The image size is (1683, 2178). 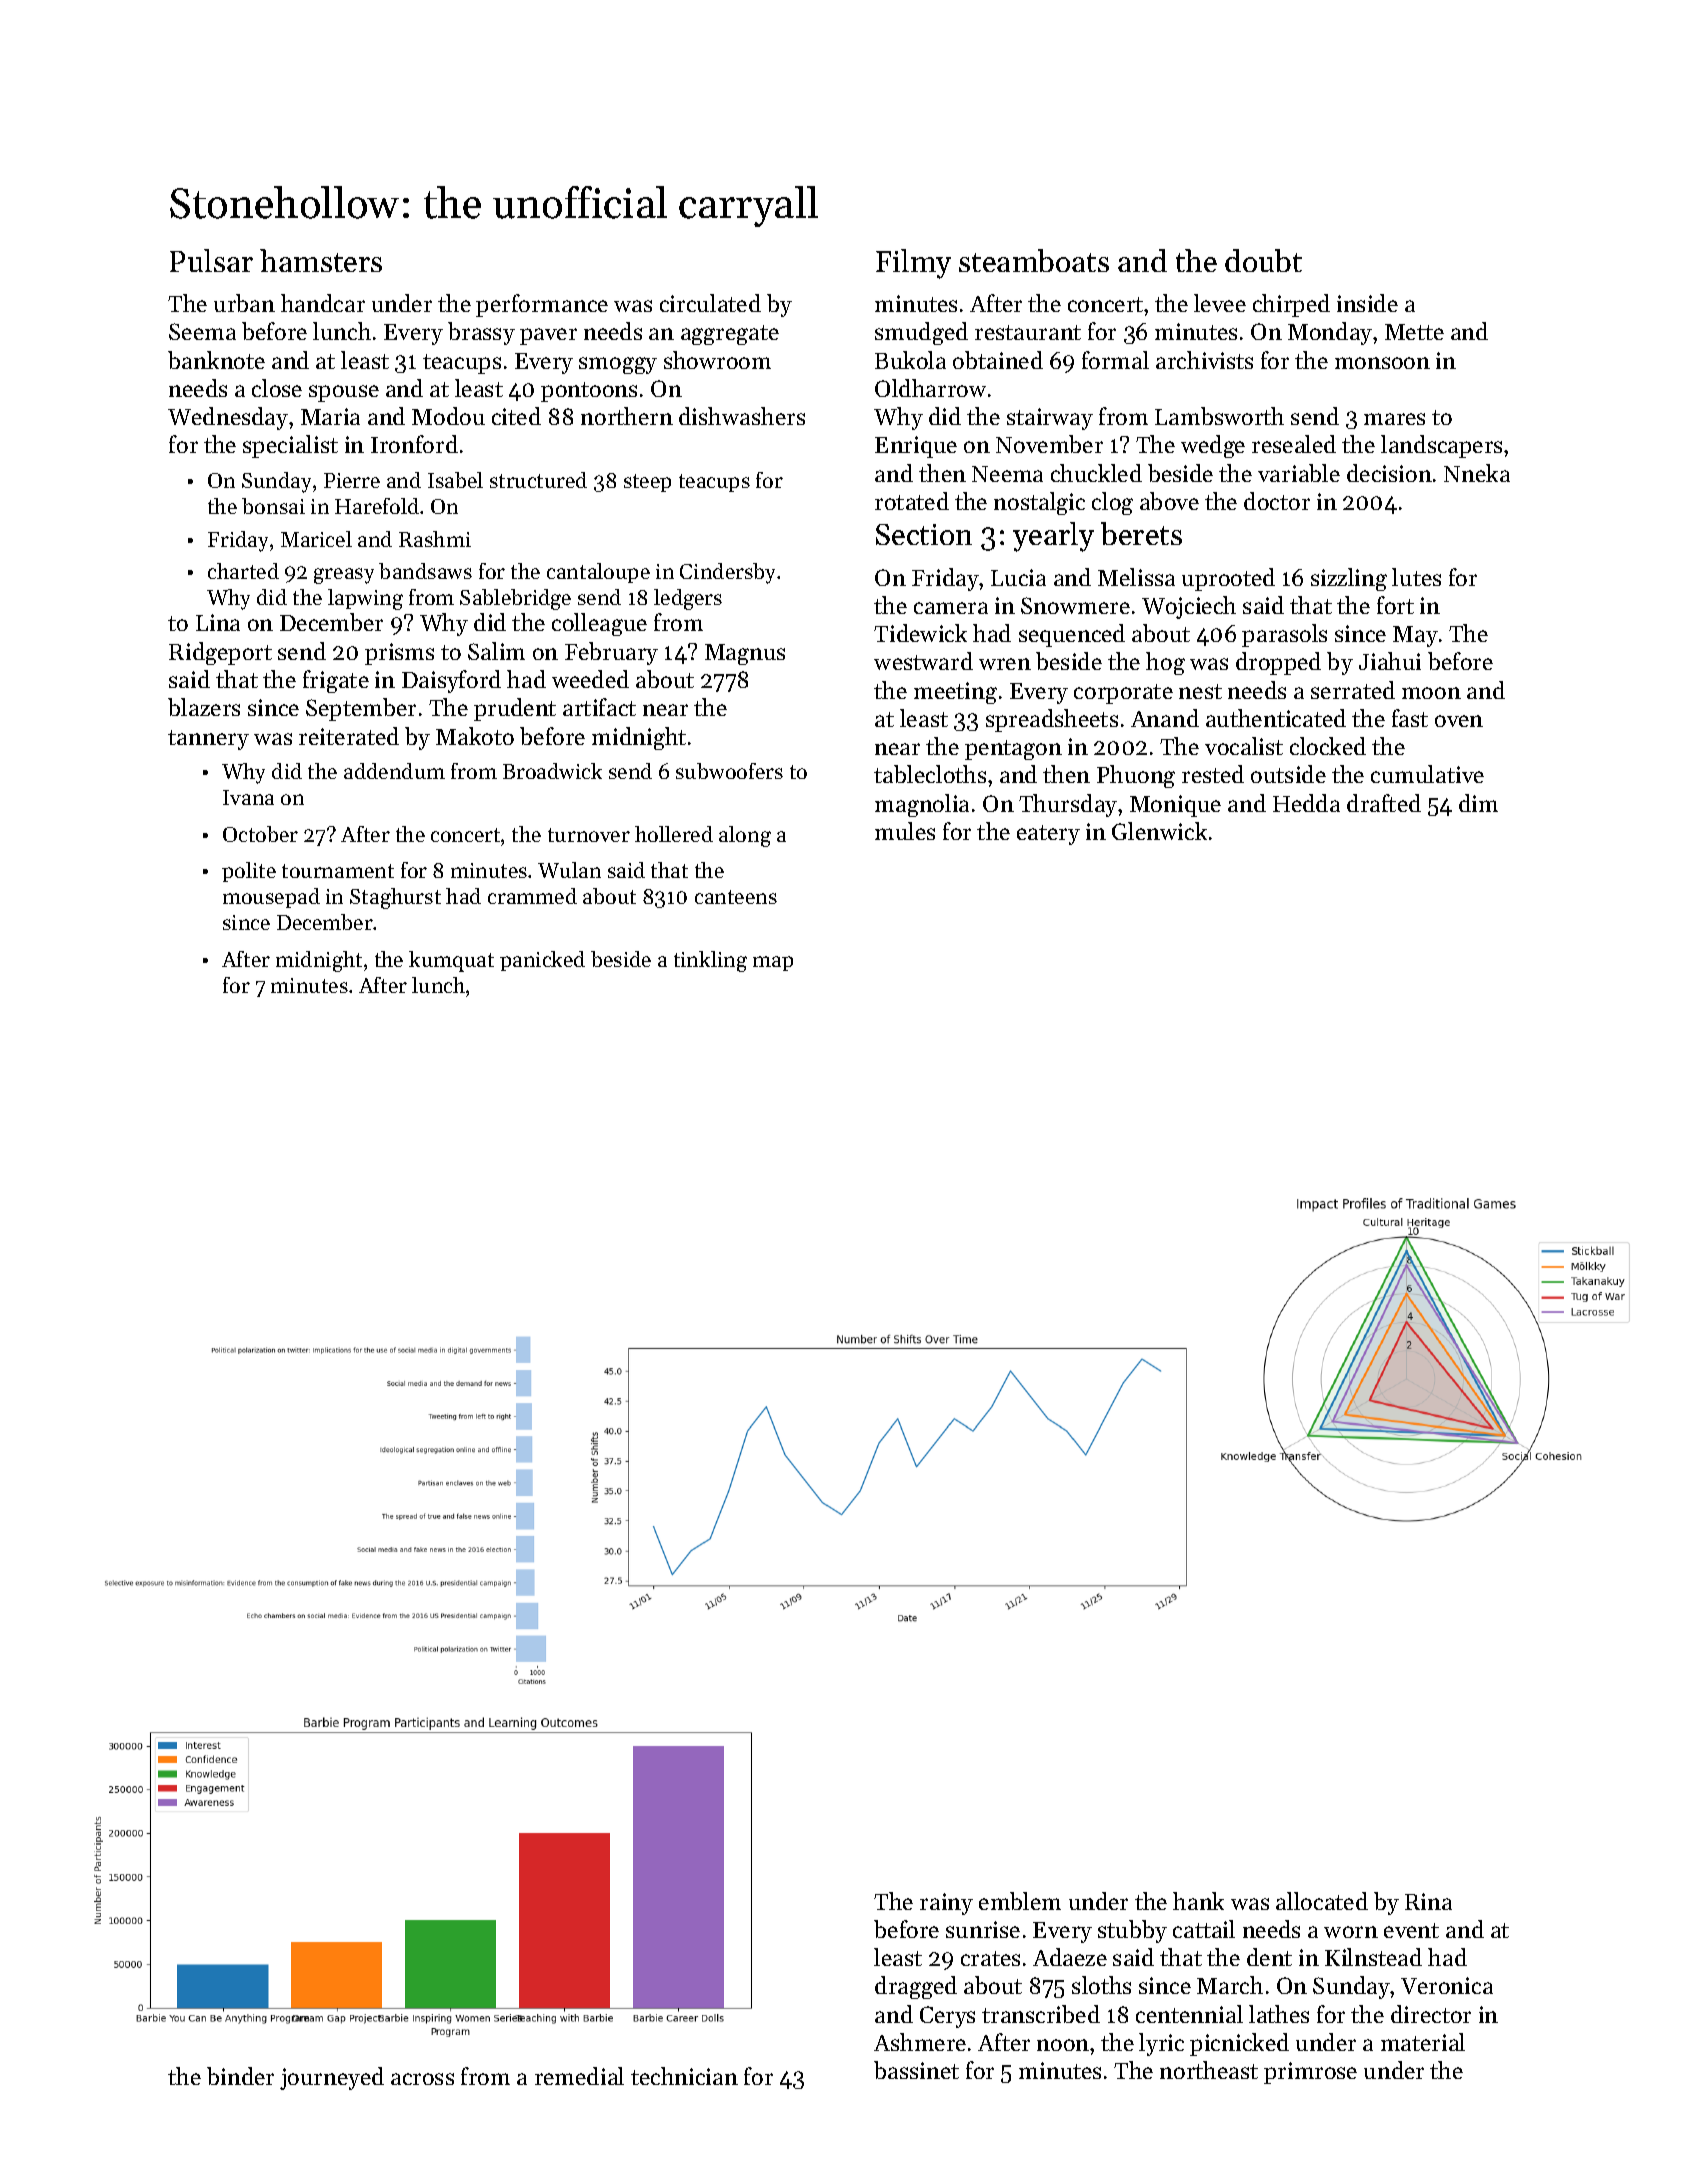 What do you see at coordinates (773, 963) in the screenshot?
I see `map` at bounding box center [773, 963].
